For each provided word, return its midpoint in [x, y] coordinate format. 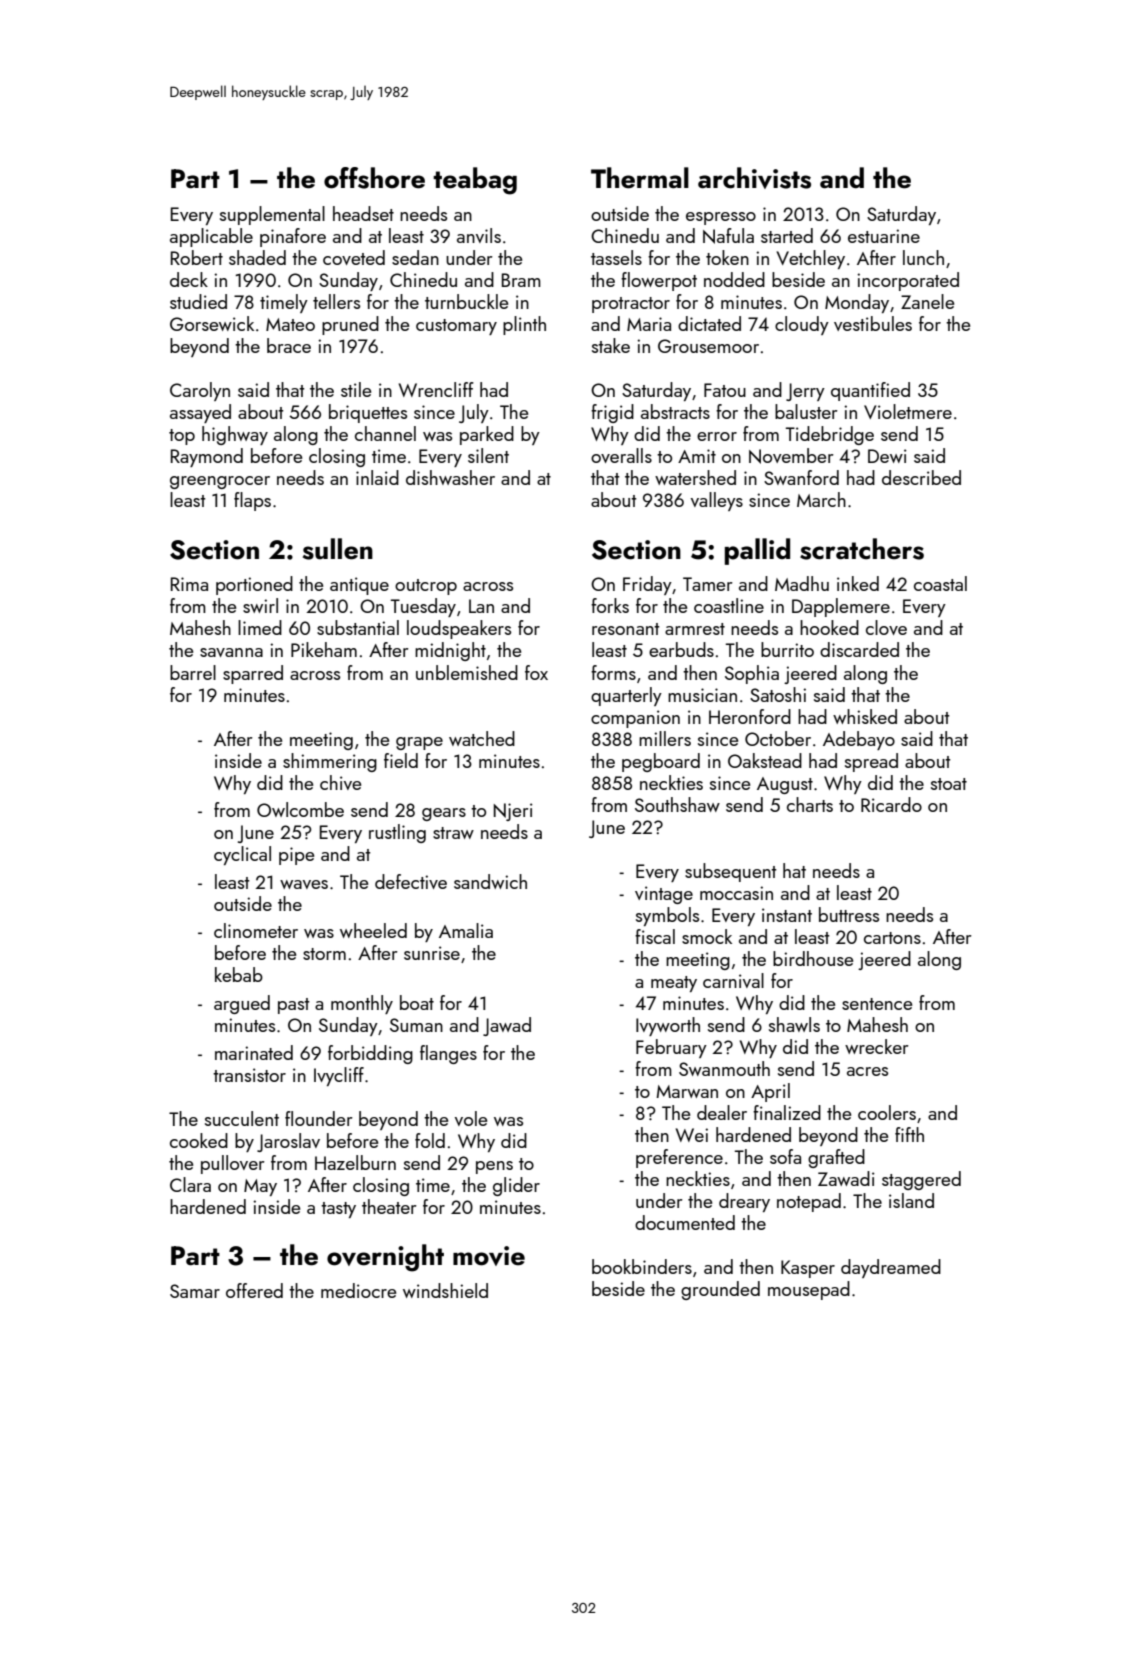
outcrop [426, 587]
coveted [354, 257]
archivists [754, 178]
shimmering [330, 762]
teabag [475, 181]
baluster [806, 411]
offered [254, 1290]
